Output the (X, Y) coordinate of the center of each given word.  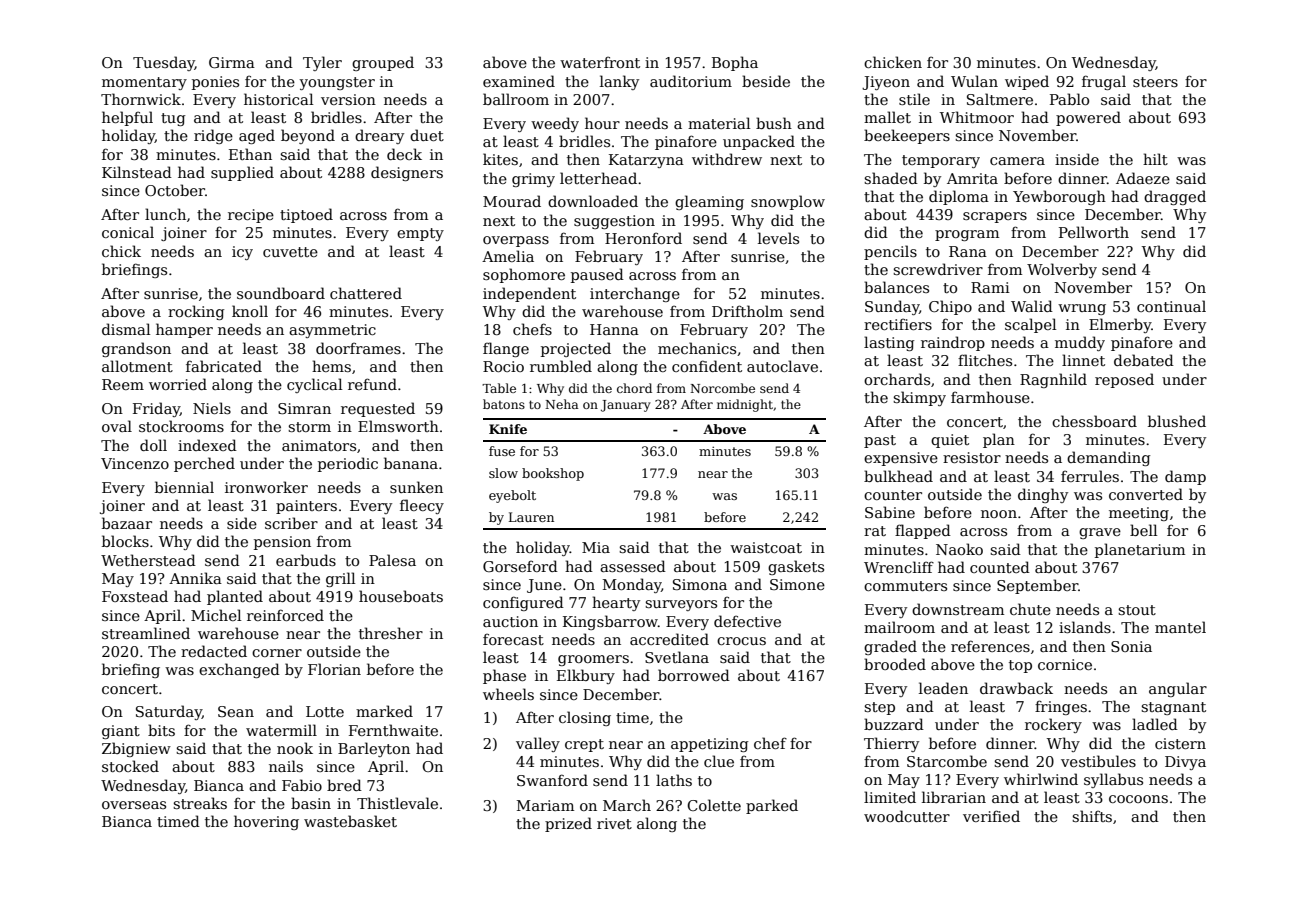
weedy (555, 124)
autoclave (782, 366)
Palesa (392, 560)
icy (242, 253)
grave (1100, 533)
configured (523, 603)
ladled (1155, 724)
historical (278, 99)
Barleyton (374, 749)
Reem (123, 384)
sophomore (524, 275)
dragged (1175, 197)
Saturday (169, 712)
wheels (508, 694)
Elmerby (1120, 325)
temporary (941, 161)
